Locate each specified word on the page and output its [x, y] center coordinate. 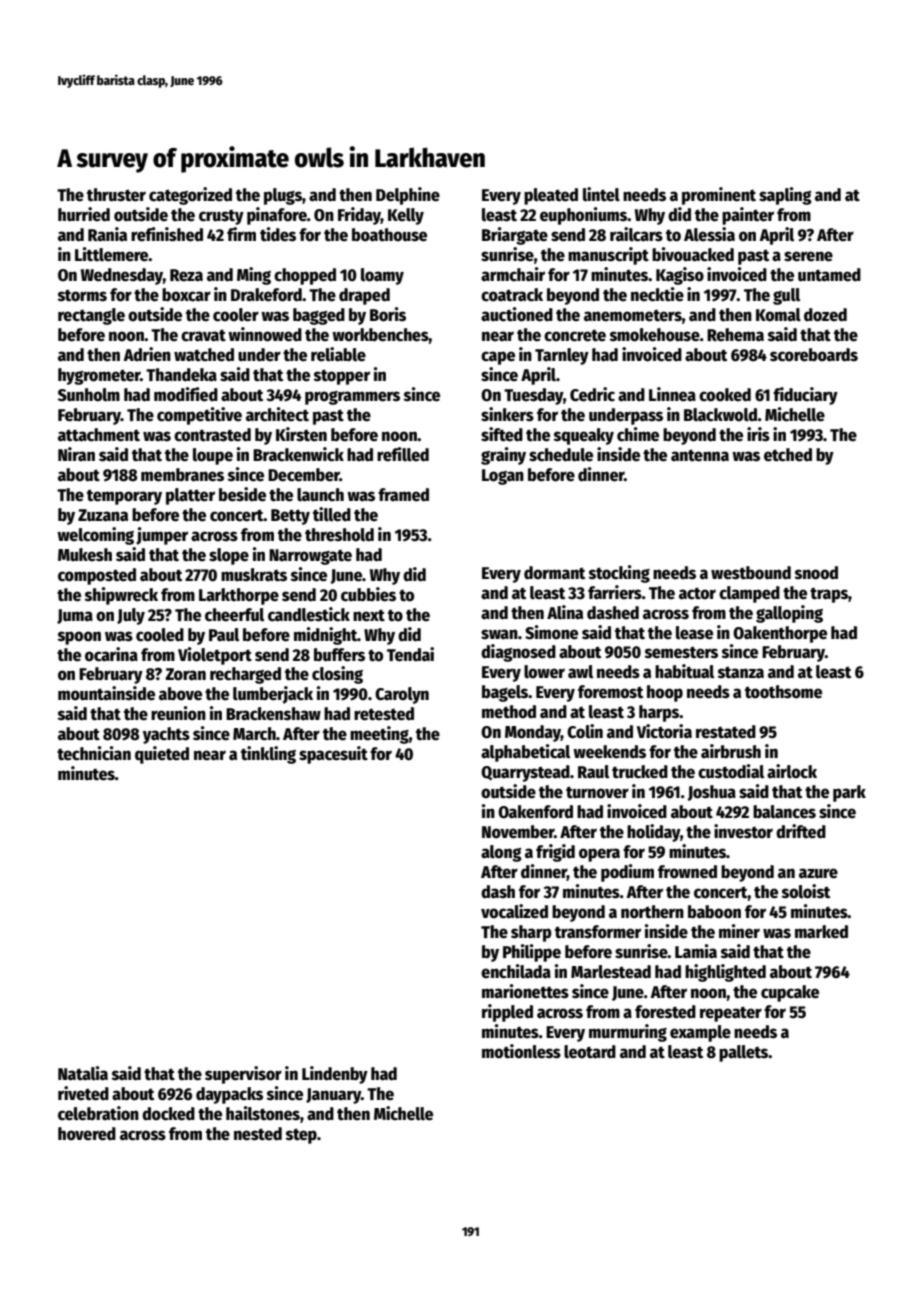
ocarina [111, 654]
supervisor [243, 1075]
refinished [167, 234]
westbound [751, 573]
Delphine [408, 196]
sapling [785, 196]
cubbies [368, 594]
